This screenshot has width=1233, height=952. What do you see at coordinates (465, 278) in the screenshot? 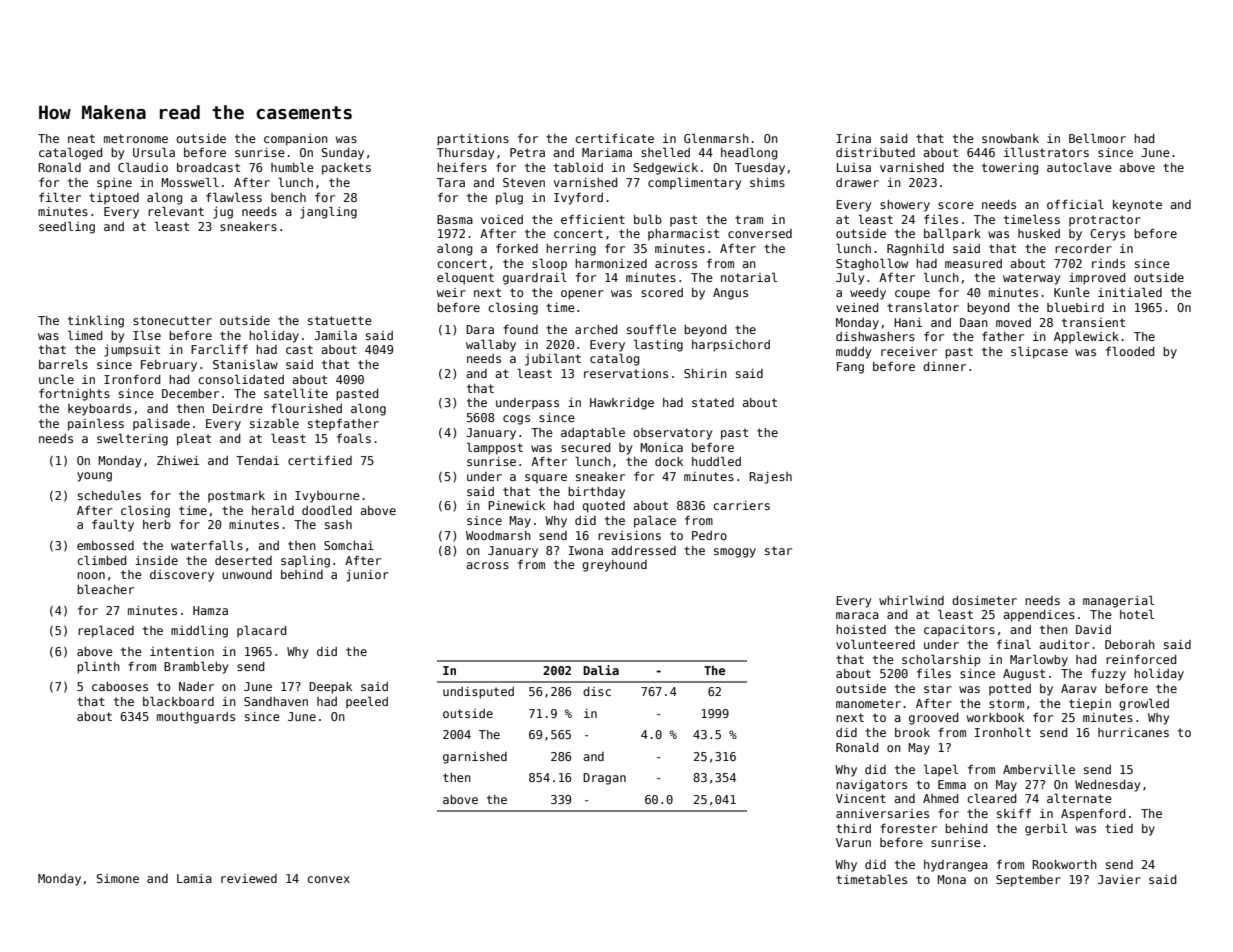
I see `eloquent` at bounding box center [465, 278].
